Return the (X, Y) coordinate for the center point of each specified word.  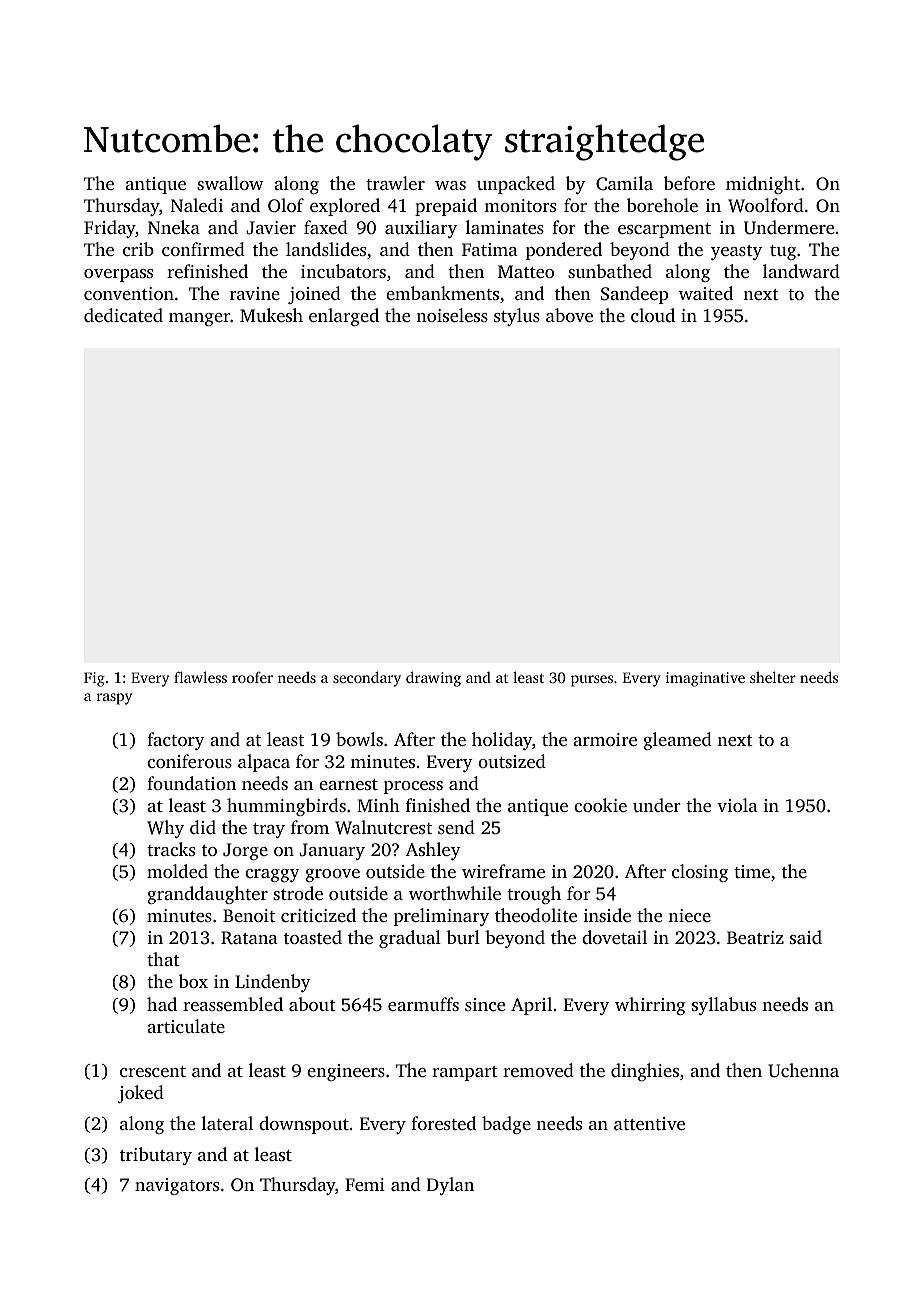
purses (592, 681)
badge (506, 1125)
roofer (252, 677)
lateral (227, 1123)
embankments (442, 293)
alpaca (264, 763)
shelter (773, 677)
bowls (359, 739)
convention (129, 293)
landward (801, 271)
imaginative (705, 679)
